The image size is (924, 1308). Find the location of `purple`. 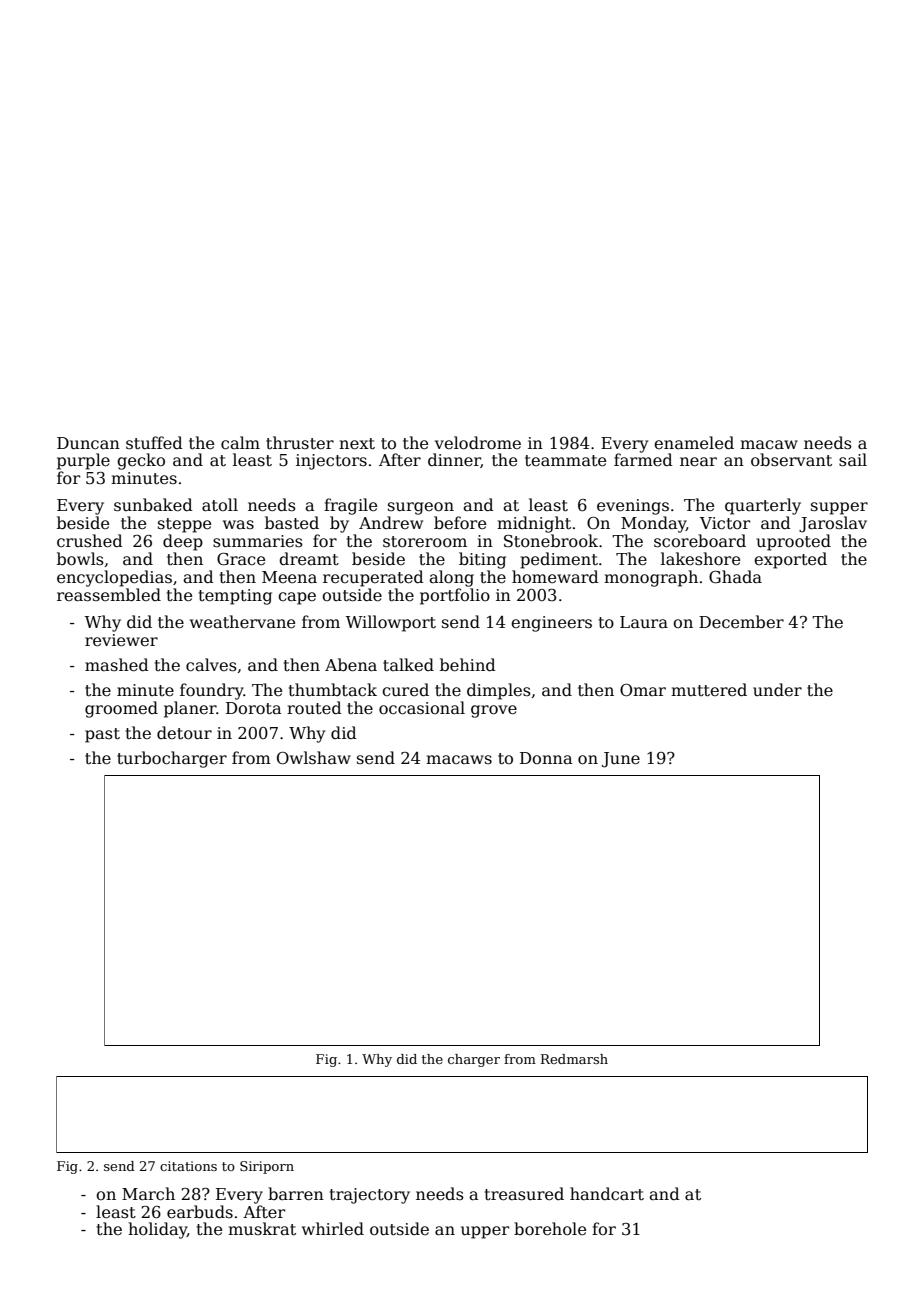

purple is located at coordinates (83, 461).
